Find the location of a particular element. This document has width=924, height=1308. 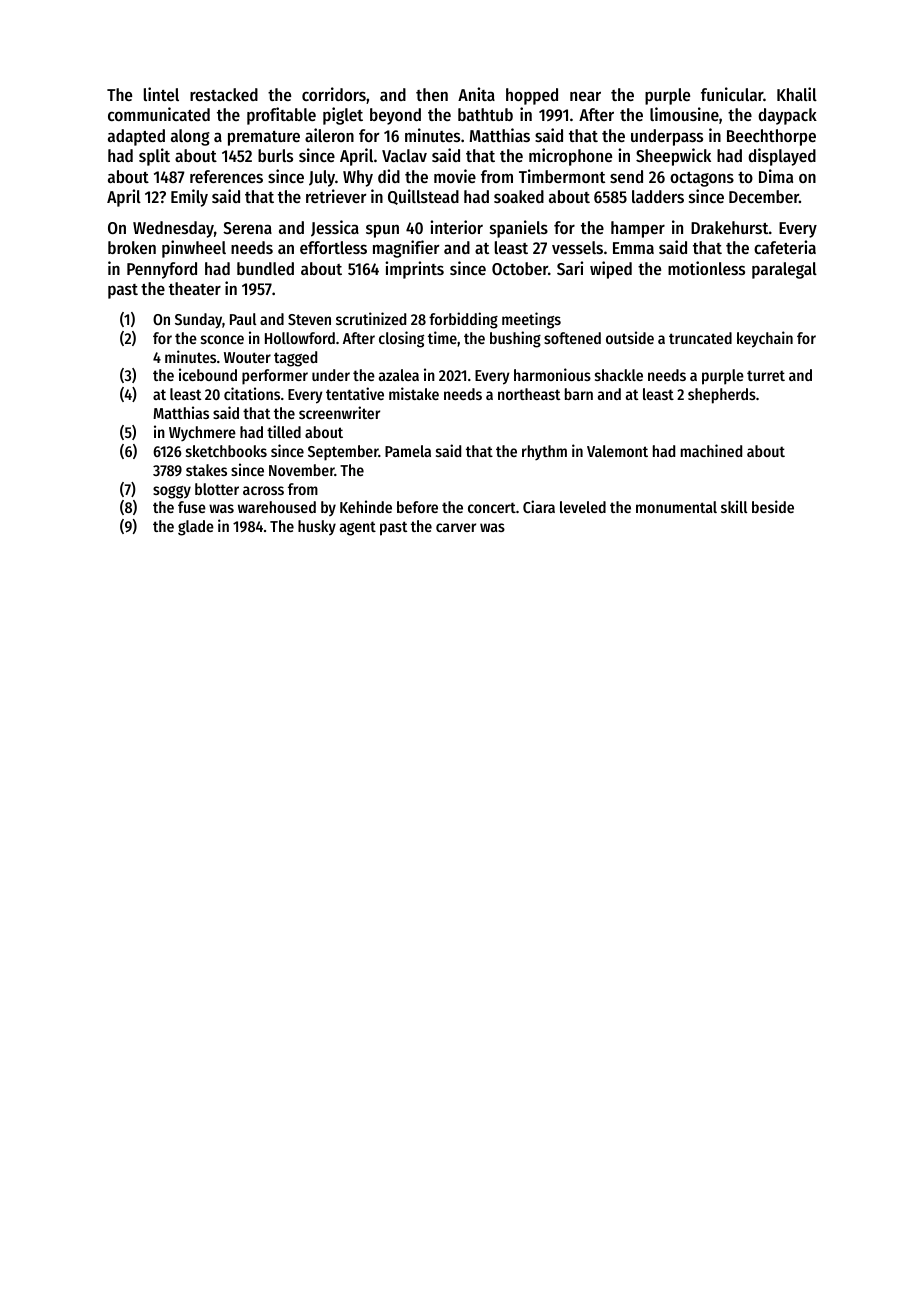

limousine is located at coordinates (684, 114).
